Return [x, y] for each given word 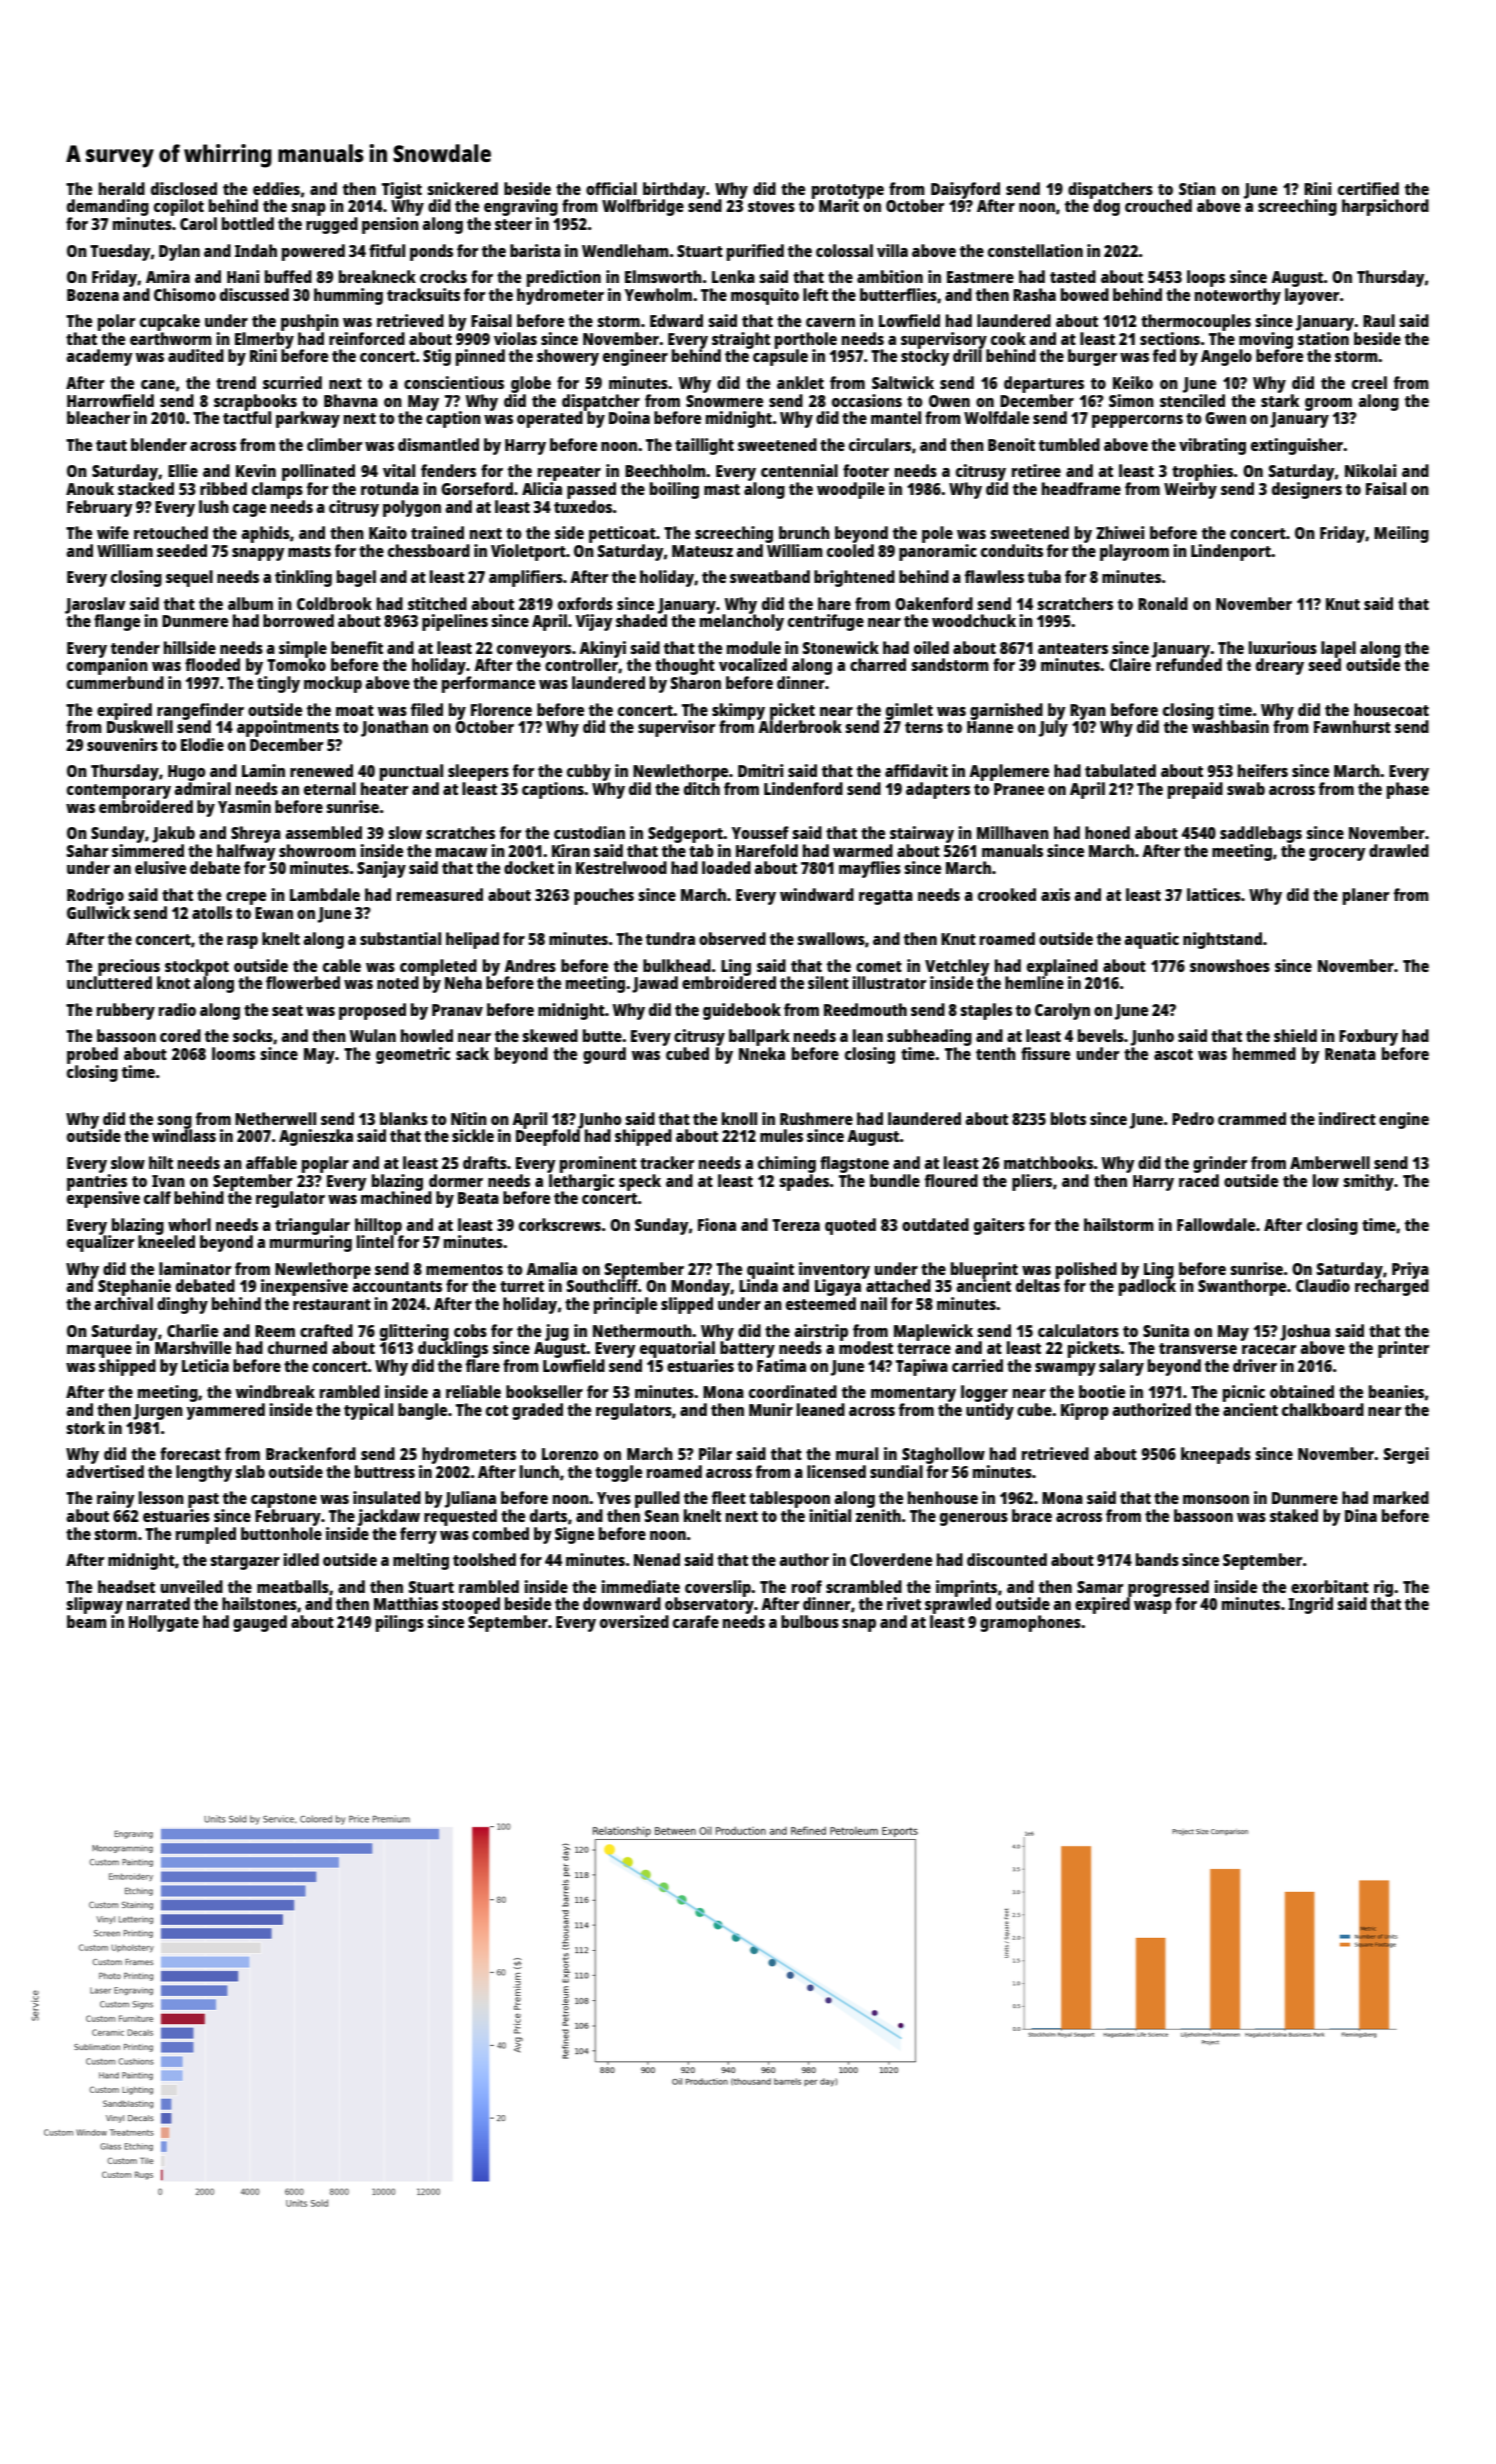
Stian [1197, 188]
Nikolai [1370, 470]
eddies [276, 188]
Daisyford [965, 190]
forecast [190, 1453]
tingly [278, 684]
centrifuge [826, 622]
